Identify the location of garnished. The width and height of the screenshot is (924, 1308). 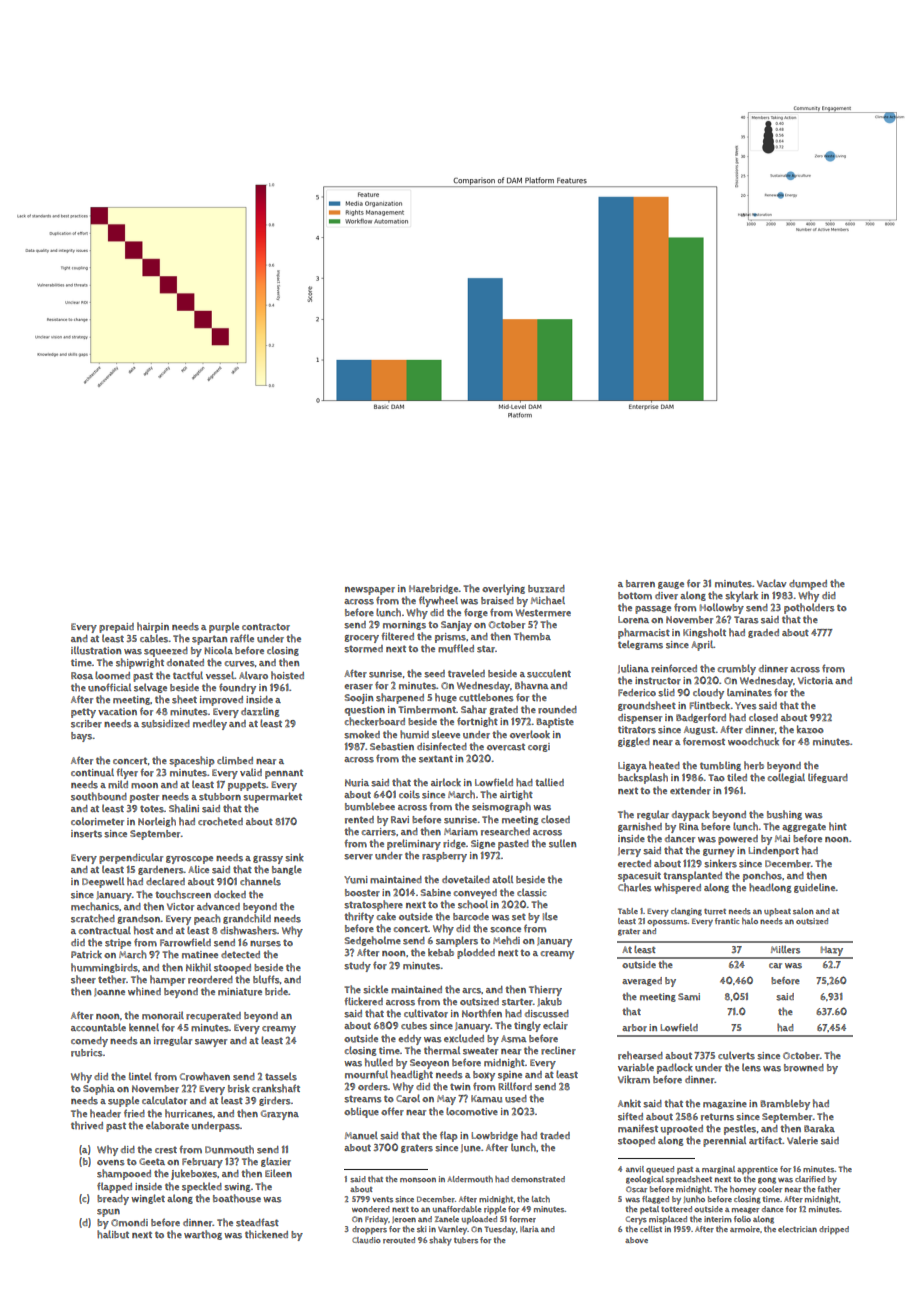
(640, 827).
